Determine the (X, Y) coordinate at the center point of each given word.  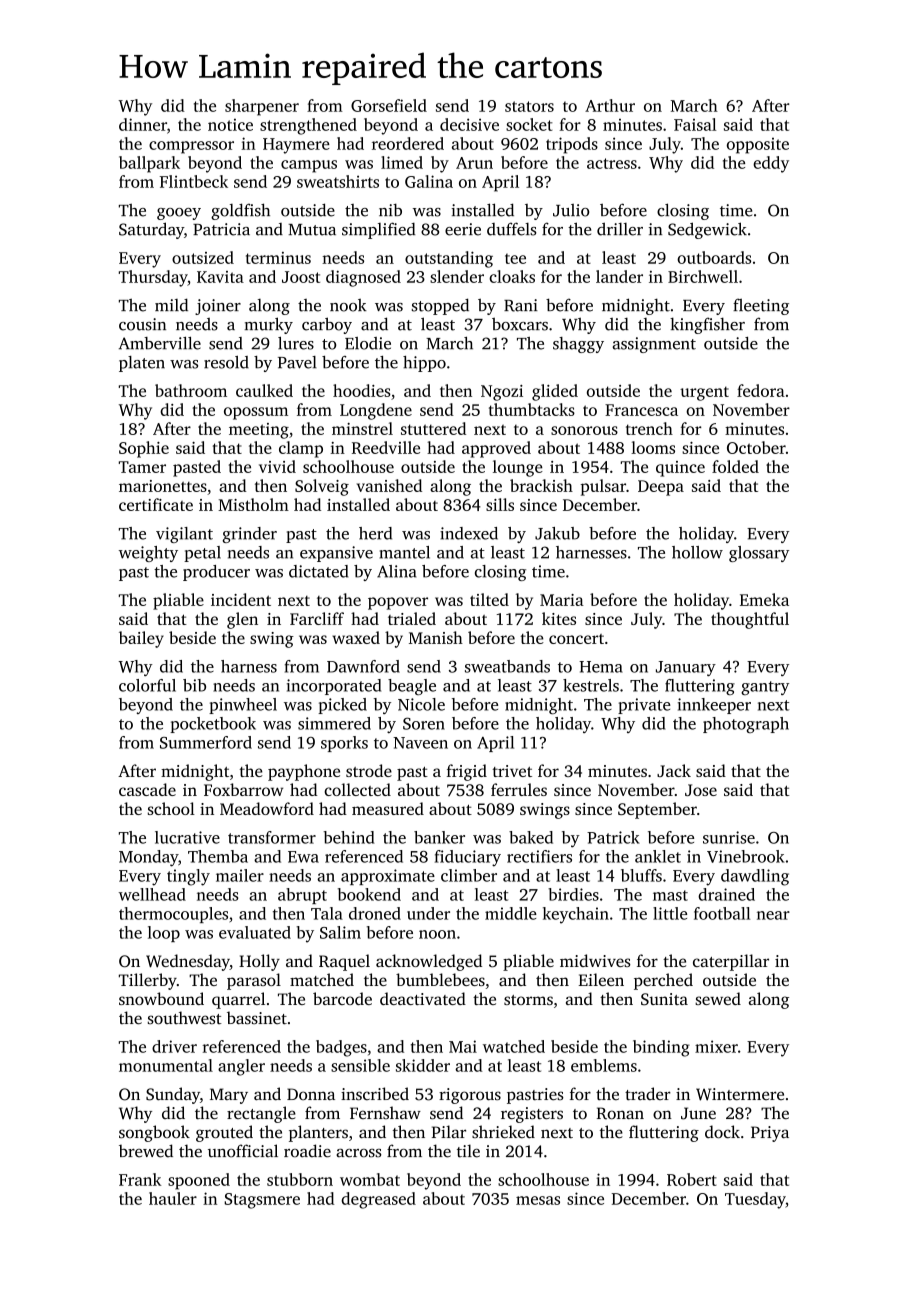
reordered (408, 143)
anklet (658, 856)
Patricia (221, 229)
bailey (141, 639)
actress (612, 163)
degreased (378, 1200)
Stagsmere (262, 1201)
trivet (512, 771)
